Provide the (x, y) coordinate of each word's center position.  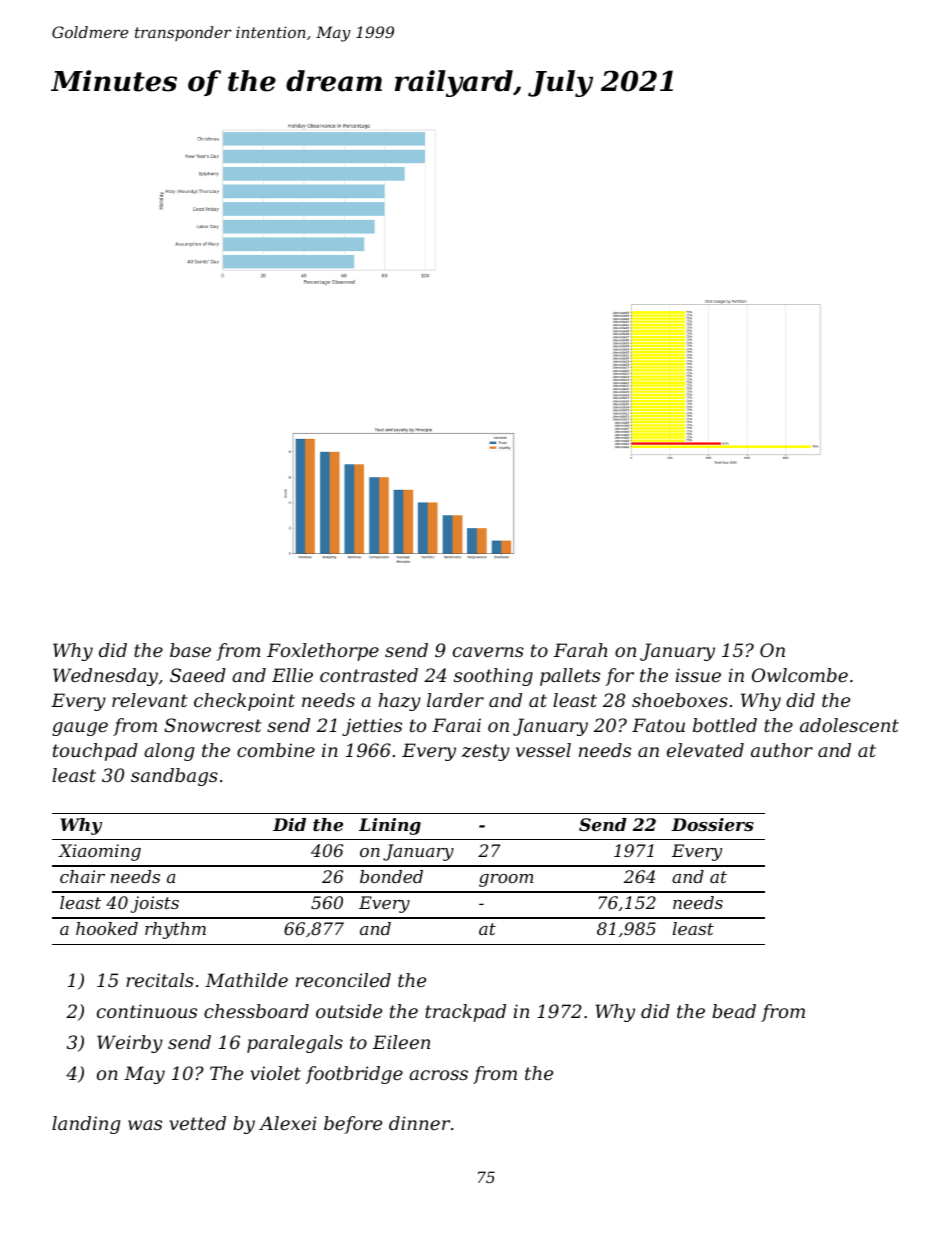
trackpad (465, 1013)
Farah (580, 650)
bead (734, 1011)
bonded (391, 876)
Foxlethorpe (323, 652)
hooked (107, 928)
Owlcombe (800, 675)
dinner (419, 1123)
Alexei (288, 1123)
